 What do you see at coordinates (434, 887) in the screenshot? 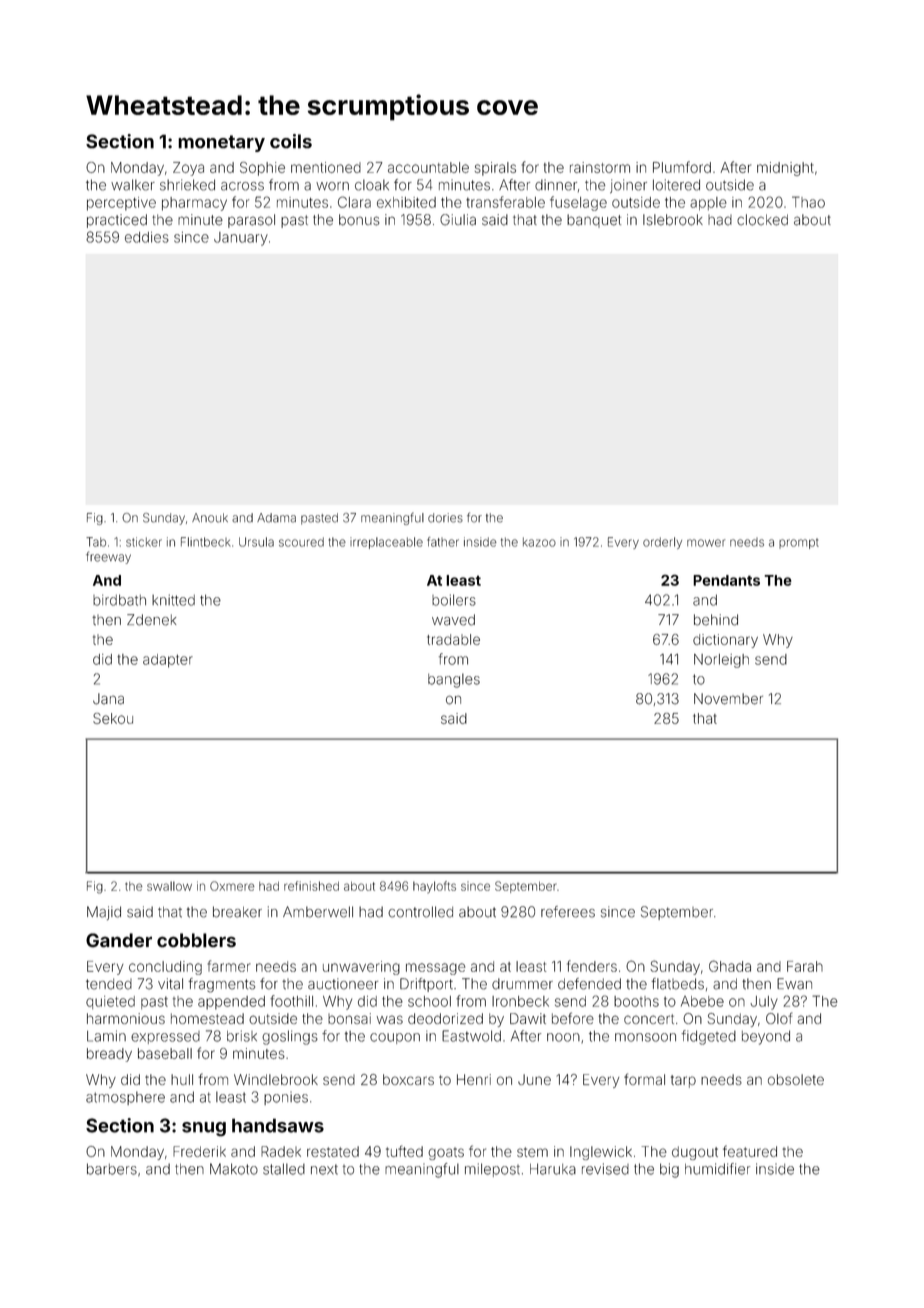
I see `haylofts` at bounding box center [434, 887].
